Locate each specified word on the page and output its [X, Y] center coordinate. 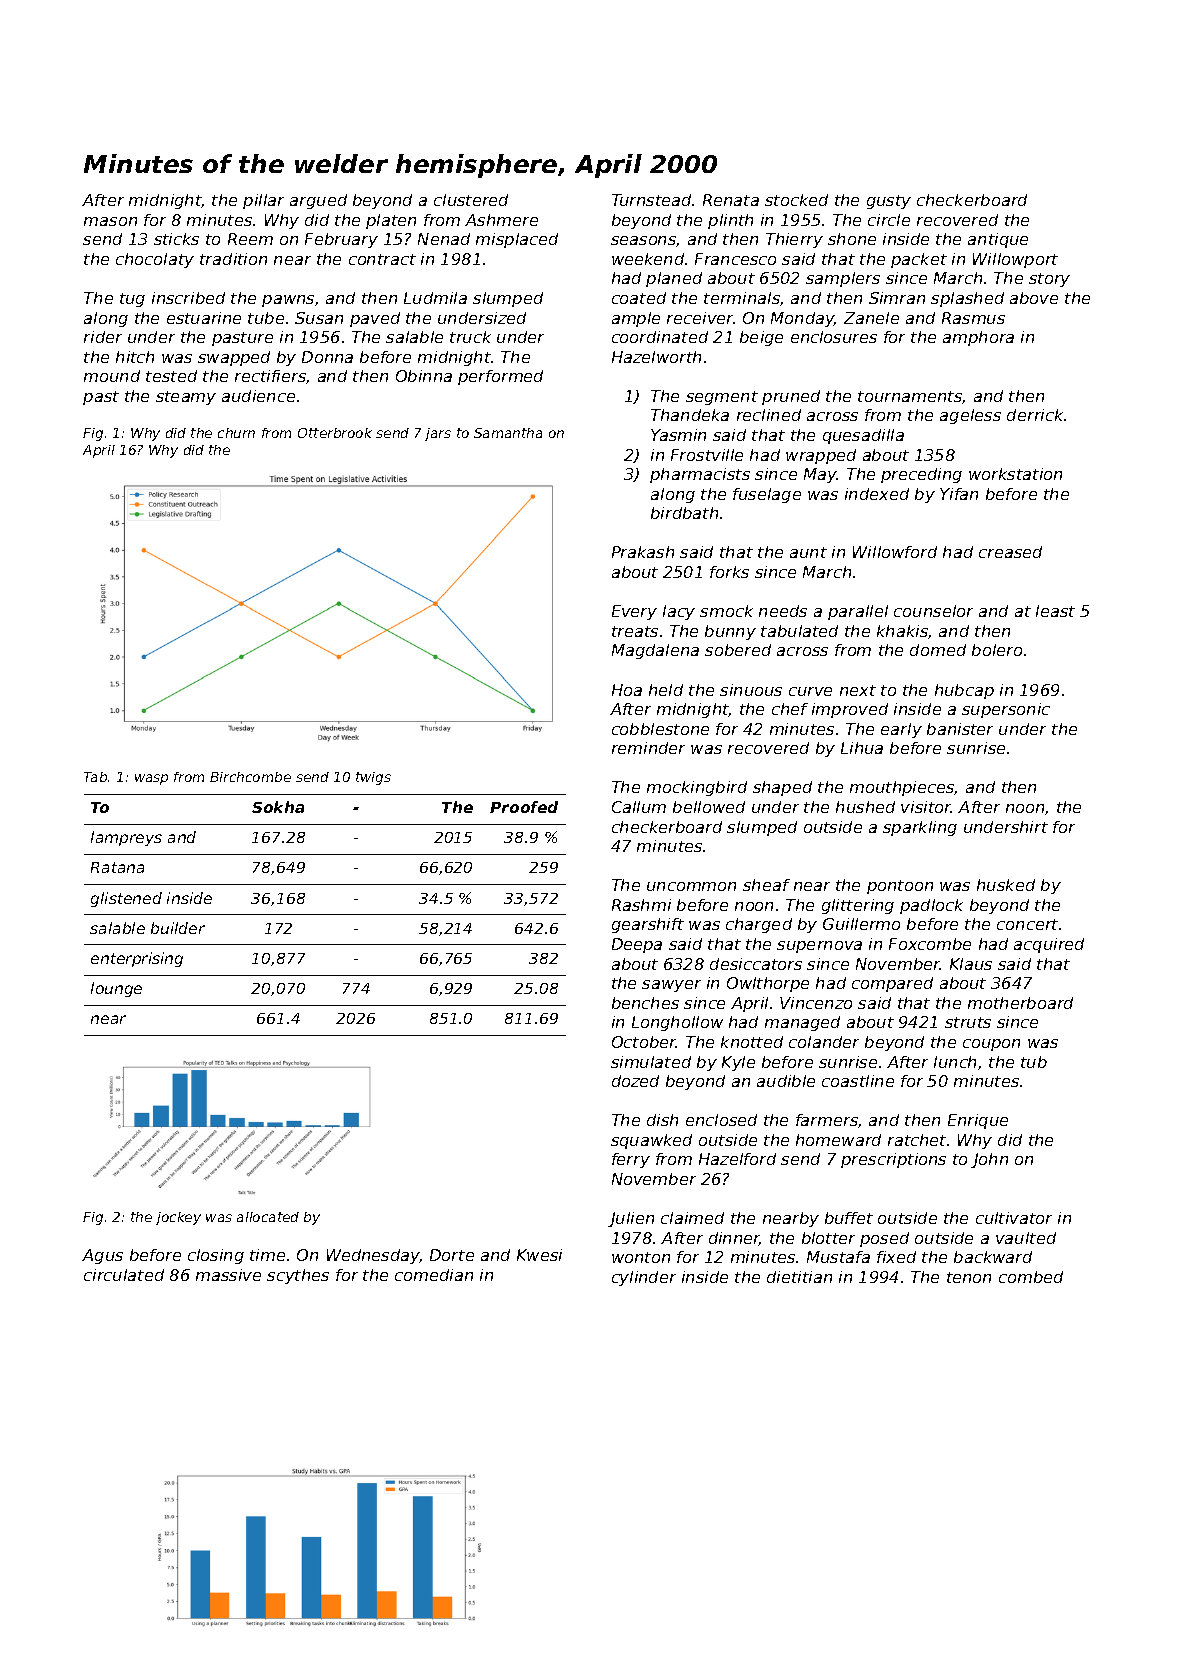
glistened [126, 899]
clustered [471, 200]
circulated [124, 1275]
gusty [889, 202]
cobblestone [660, 729]
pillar [263, 201]
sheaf [766, 885]
